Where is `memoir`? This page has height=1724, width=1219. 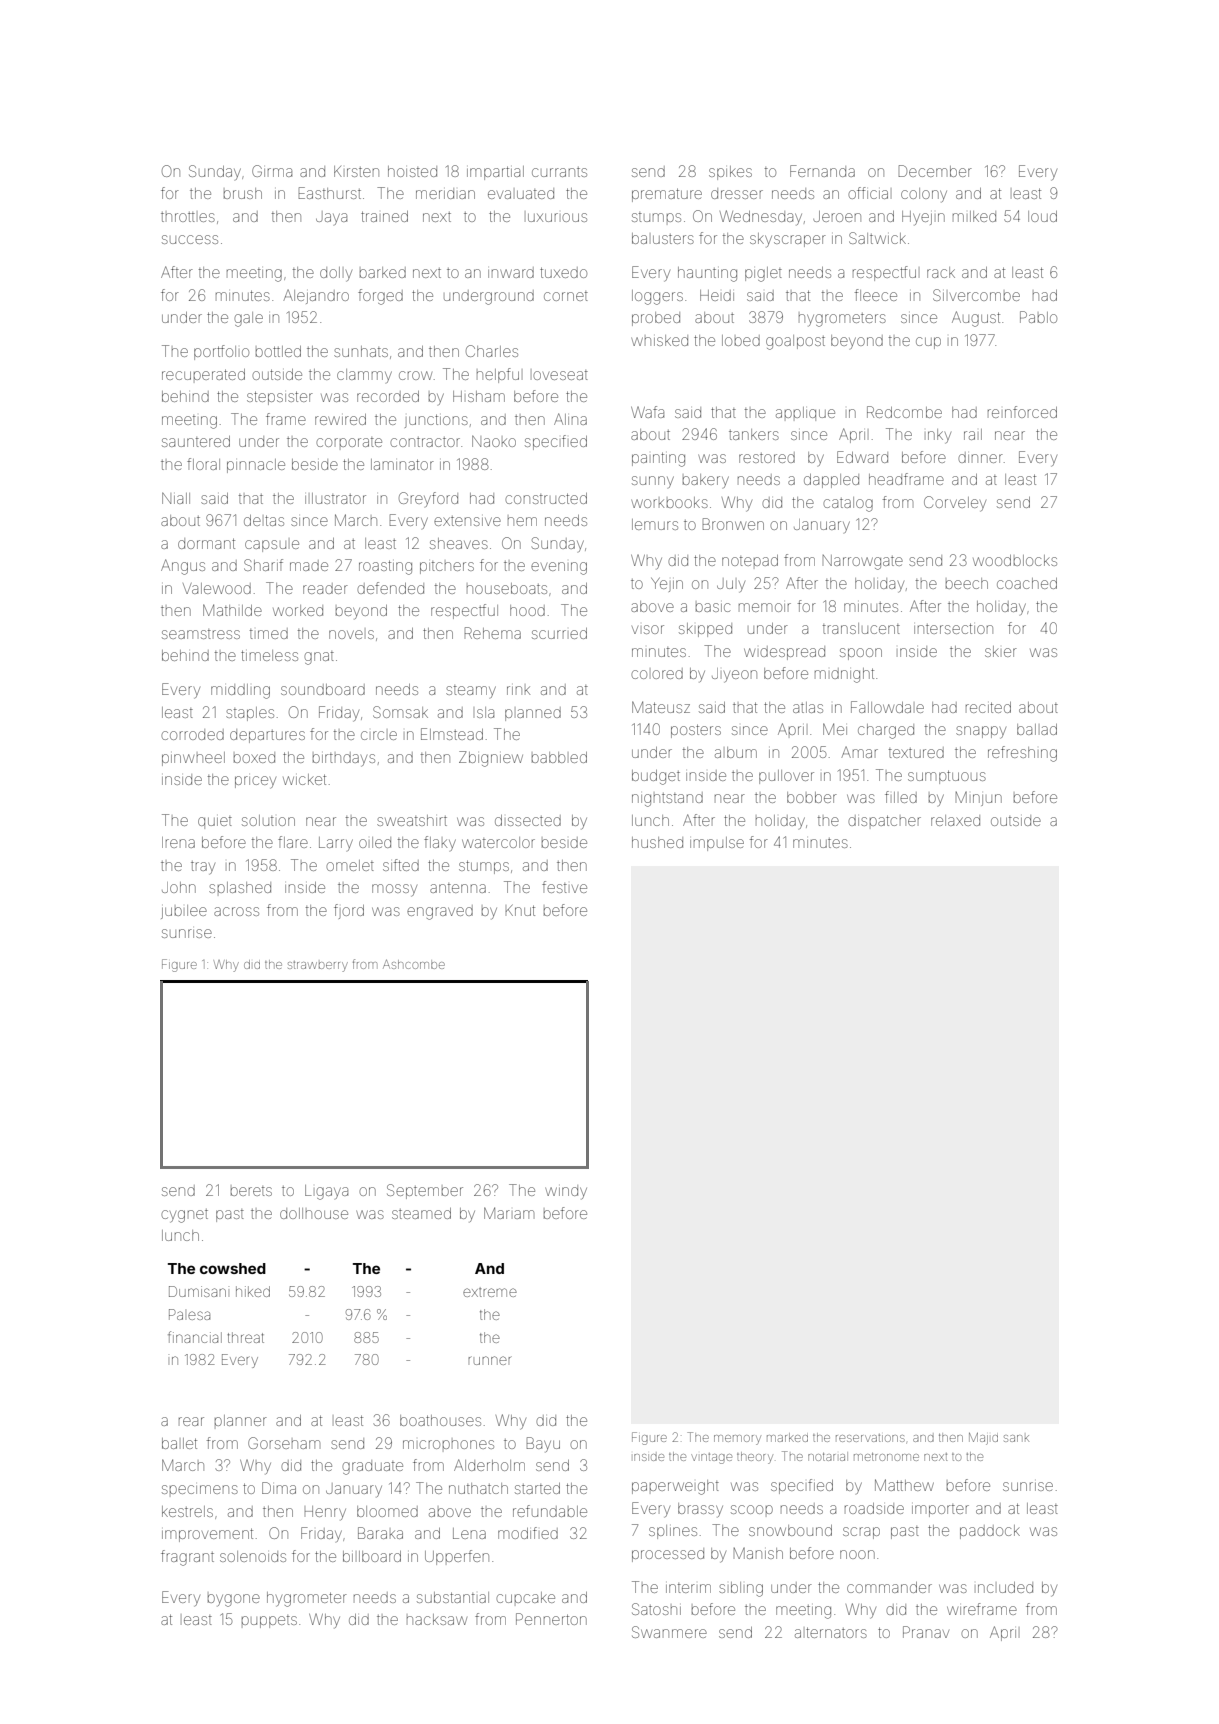 memoir is located at coordinates (765, 607).
